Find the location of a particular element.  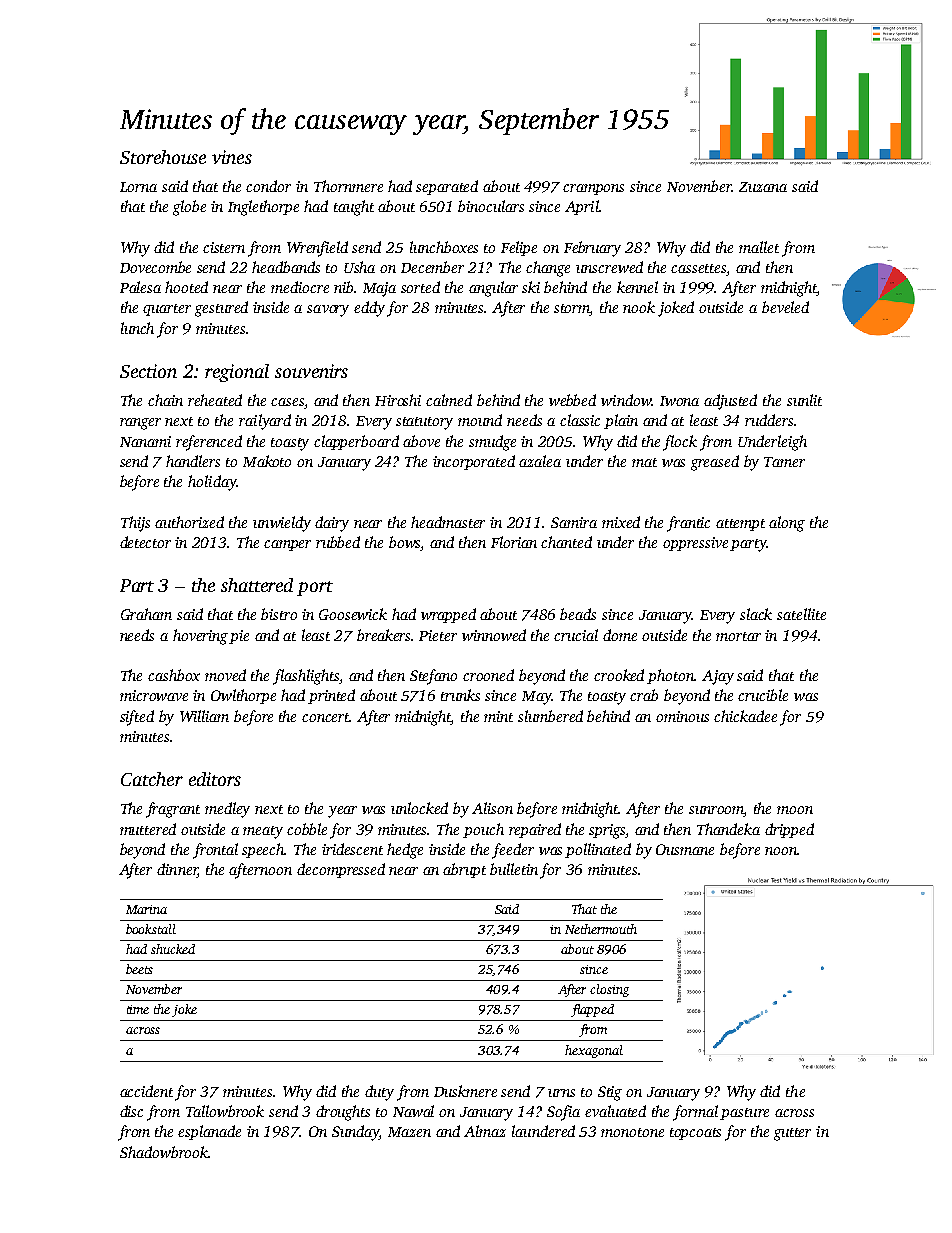

Nethermouth is located at coordinates (601, 929).
